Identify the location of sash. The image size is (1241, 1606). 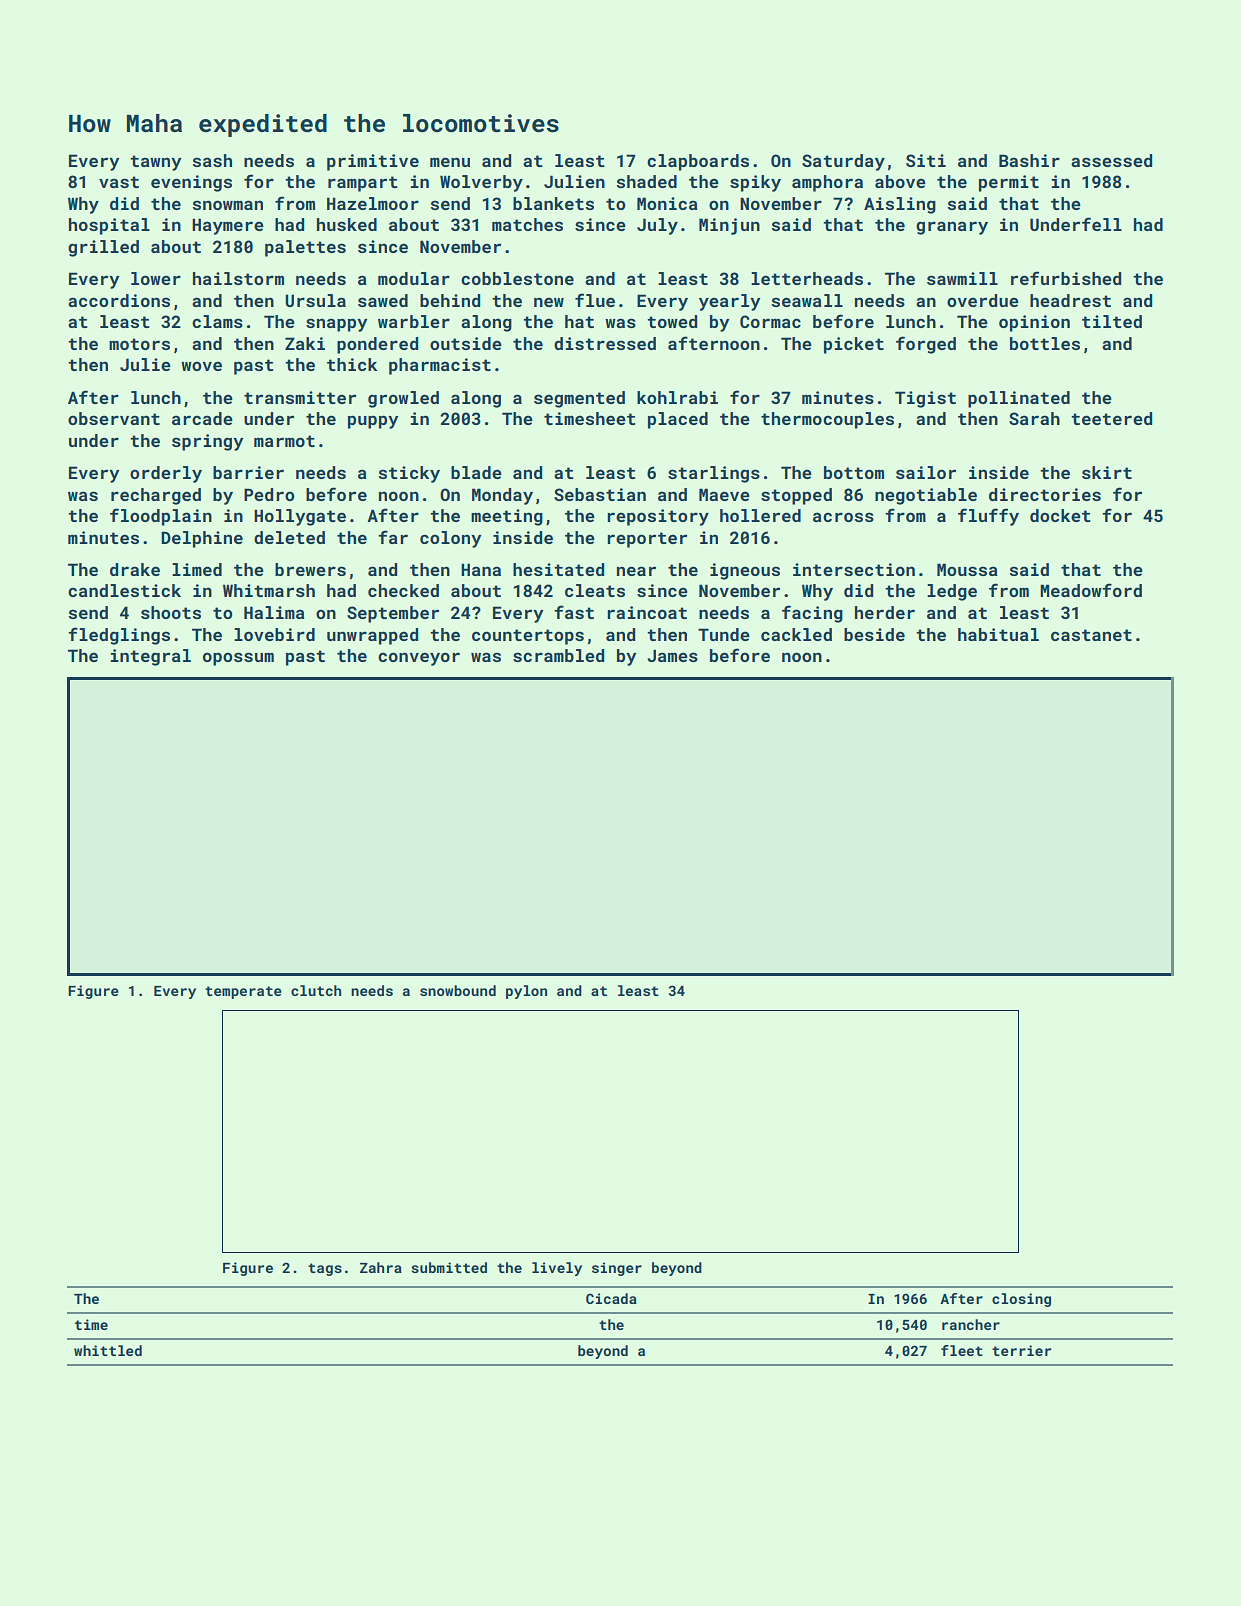
(212, 160).
